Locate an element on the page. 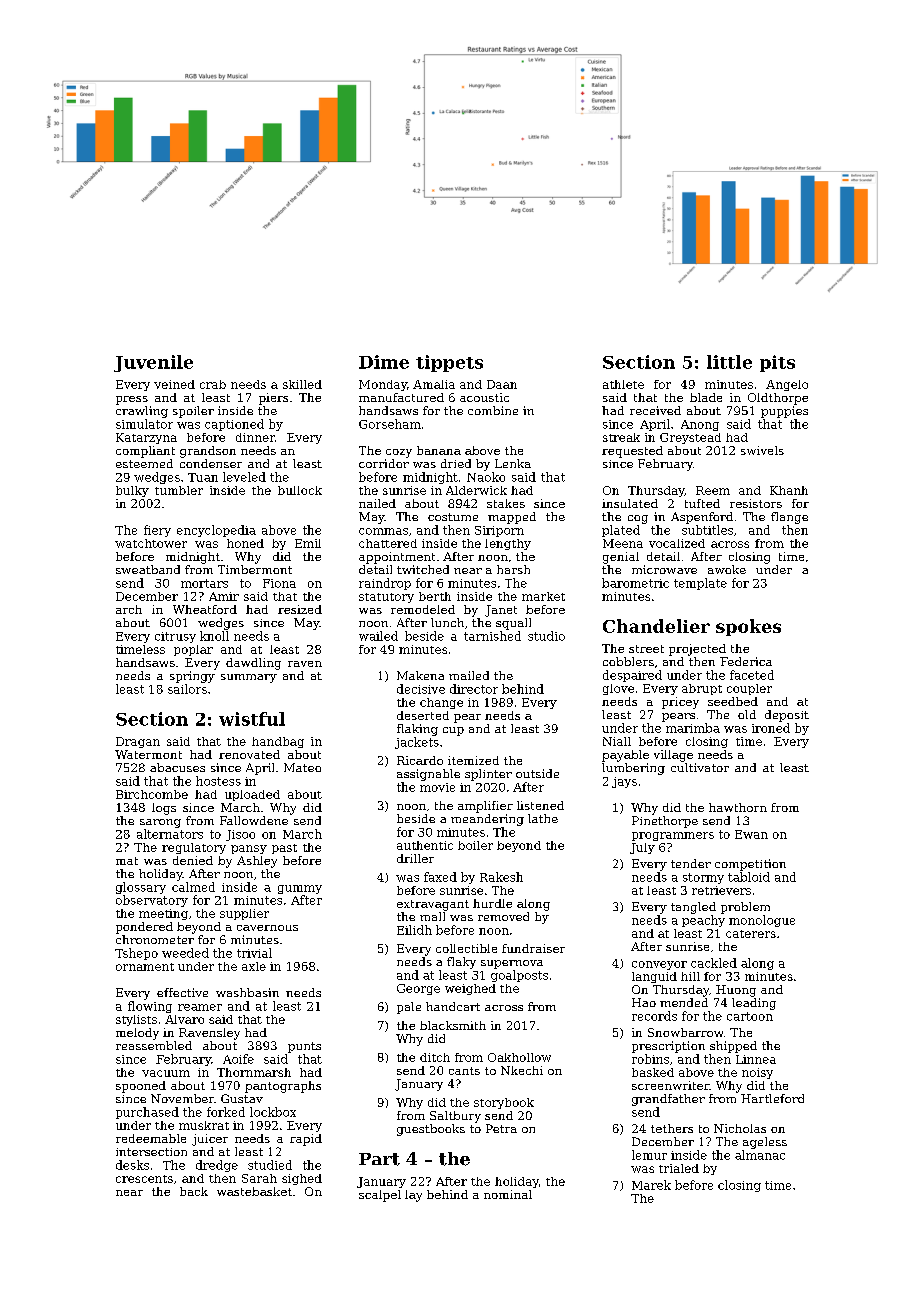  piers is located at coordinates (273, 399).
